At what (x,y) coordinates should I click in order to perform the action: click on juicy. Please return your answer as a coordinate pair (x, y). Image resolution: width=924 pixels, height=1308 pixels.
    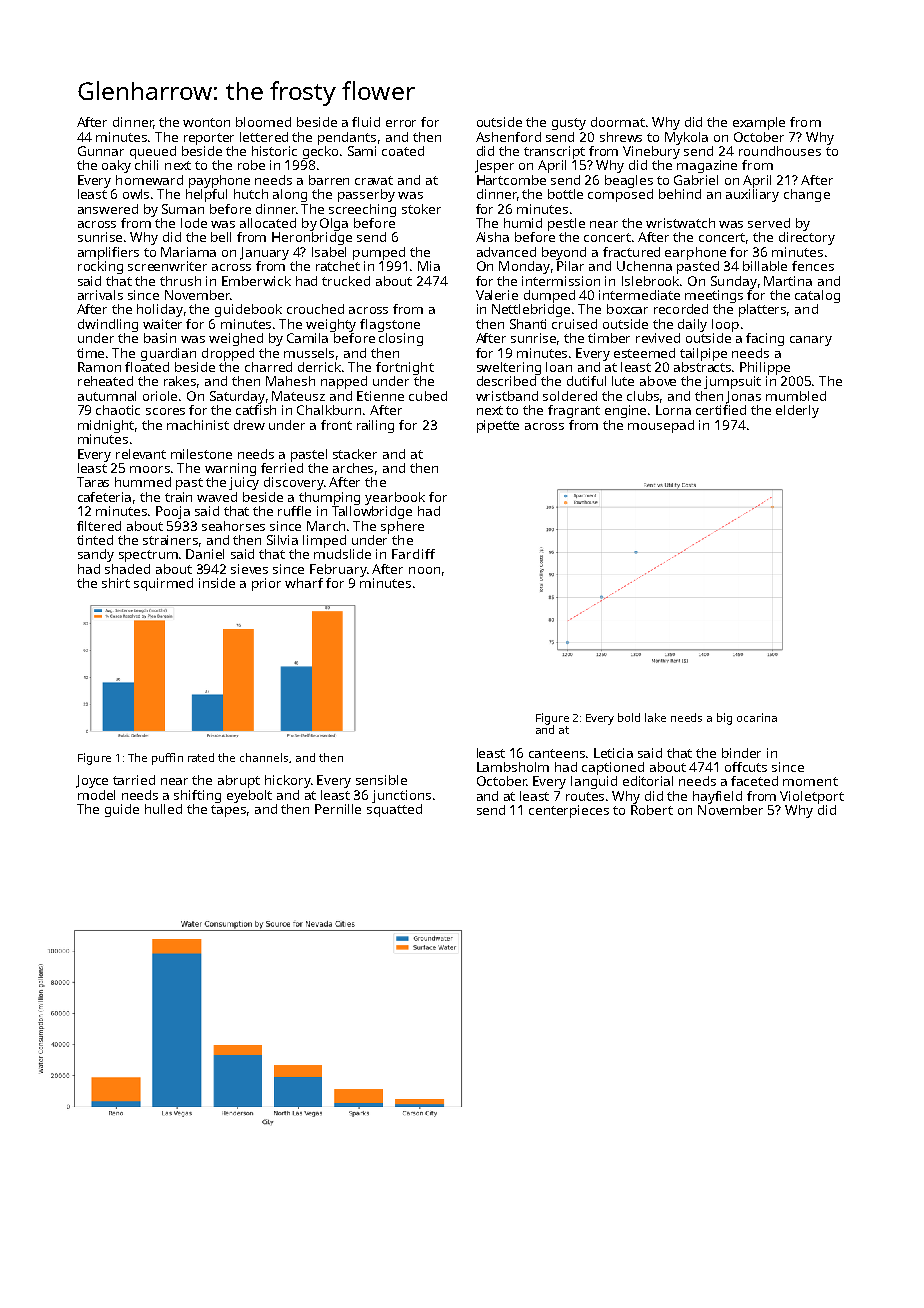
    Looking at the image, I should click on (244, 483).
